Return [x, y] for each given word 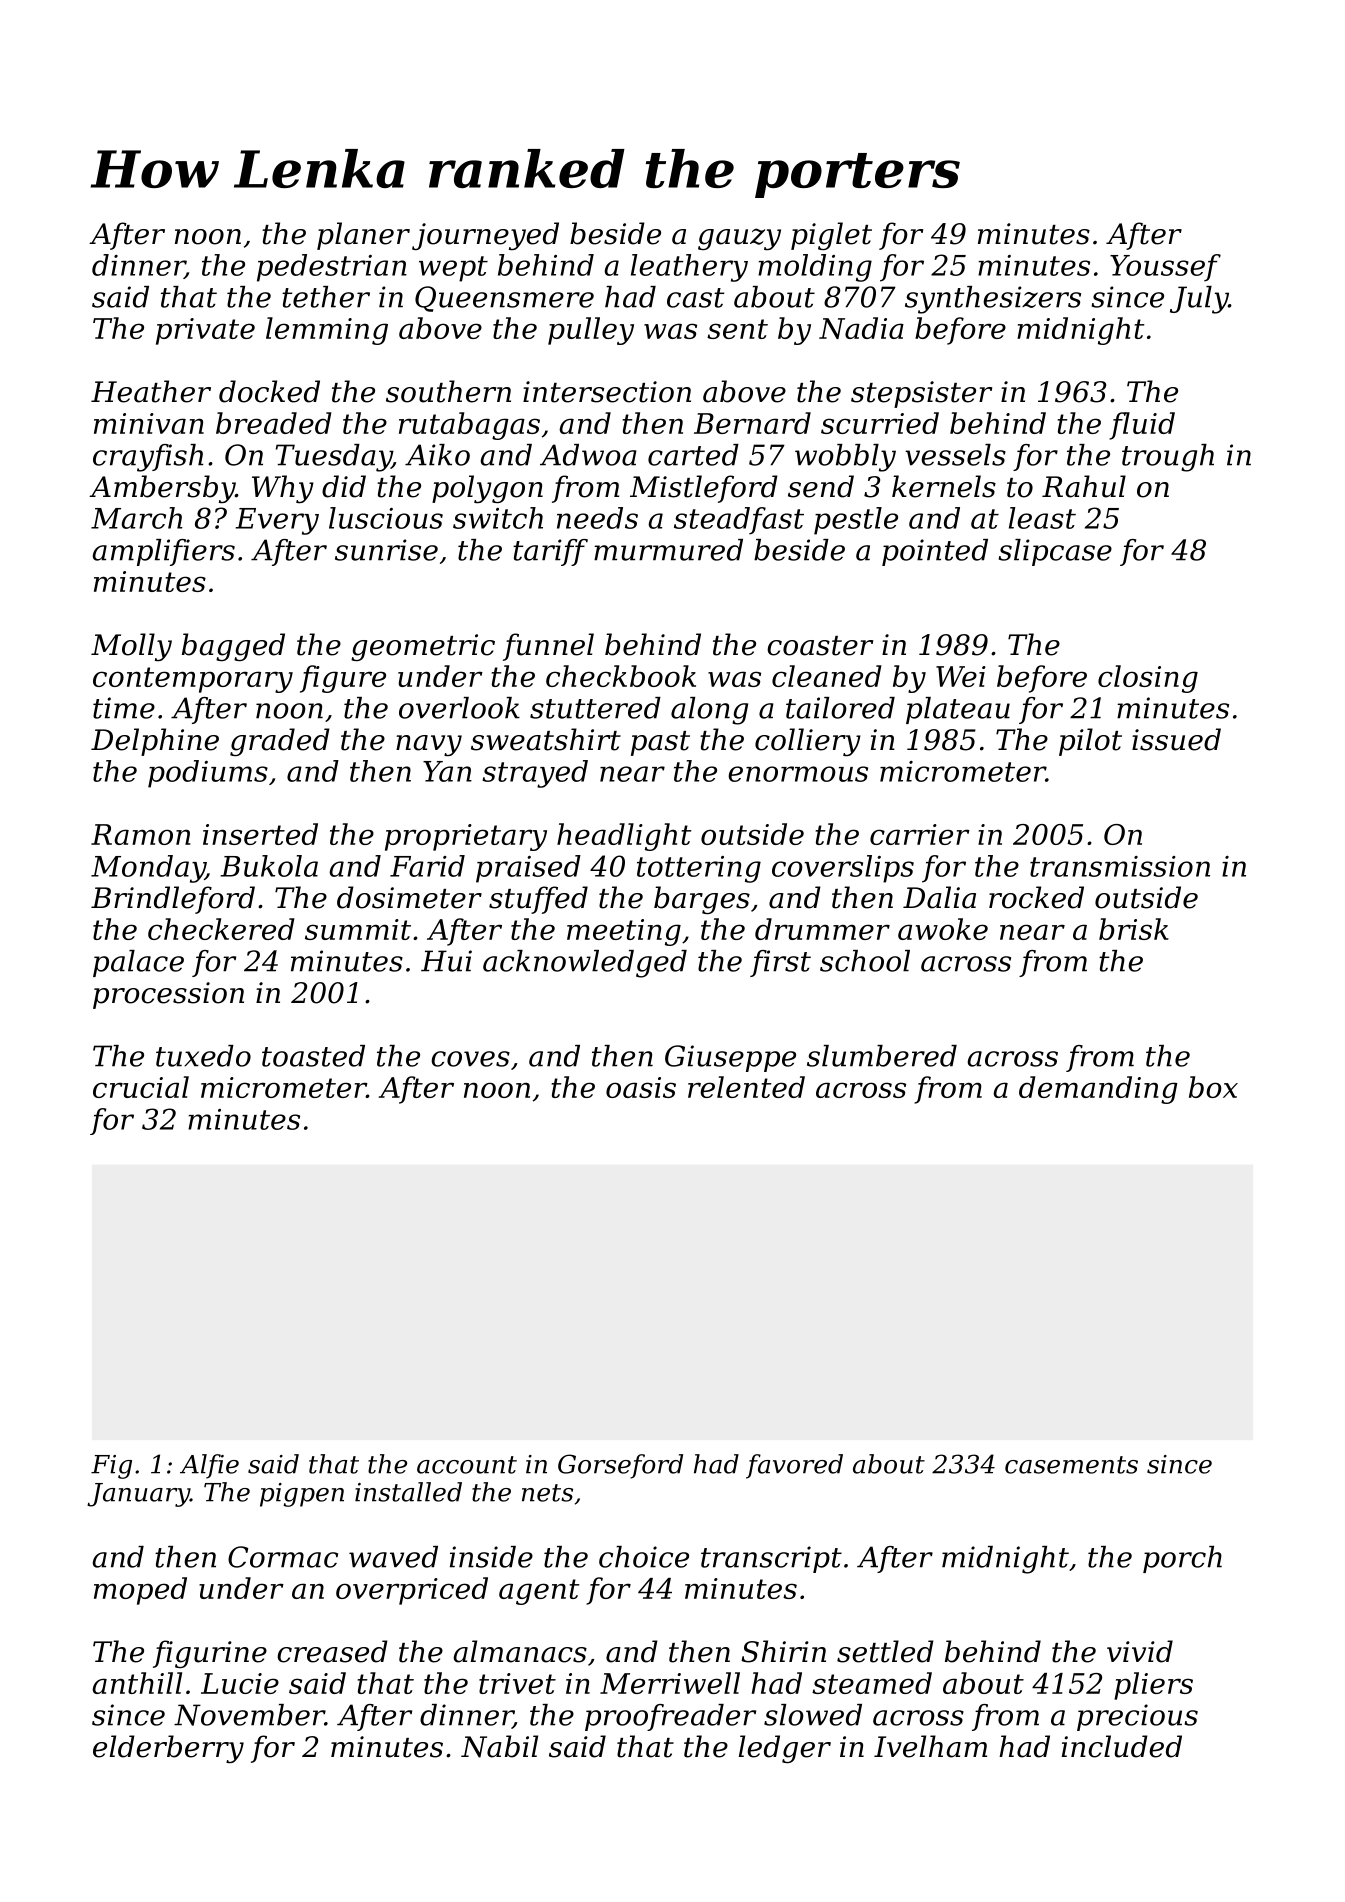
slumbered [882, 1056]
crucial [141, 1087]
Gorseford [620, 1466]
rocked [1036, 897]
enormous [798, 774]
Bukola [269, 866]
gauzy [739, 239]
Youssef [1165, 268]
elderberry [168, 1749]
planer [363, 236]
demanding [1098, 1090]
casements [1071, 1465]
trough [1168, 458]
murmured [668, 550]
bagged [233, 647]
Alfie [209, 1466]
